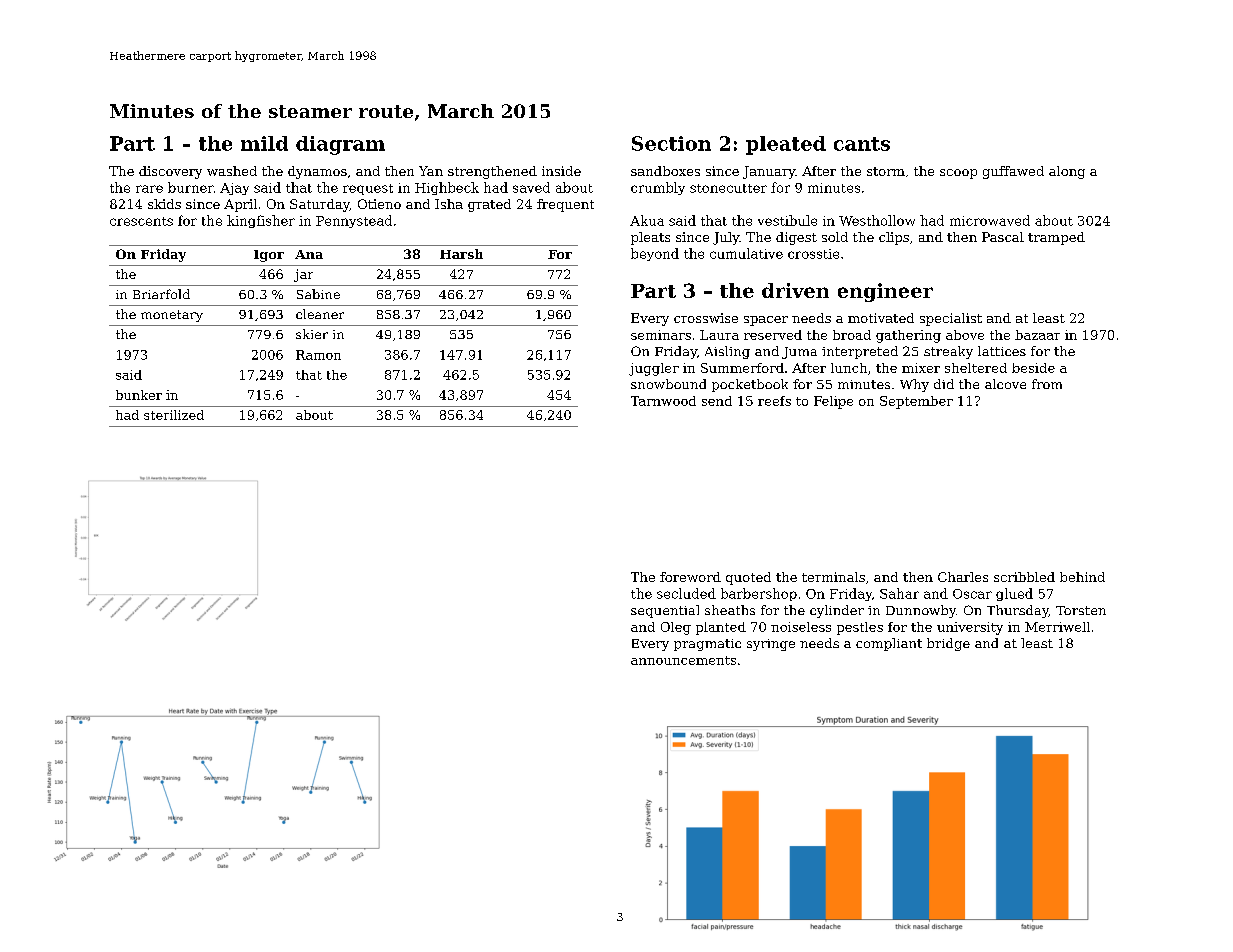 This screenshot has width=1233, height=952. I want to click on dynamos, so click(317, 172).
